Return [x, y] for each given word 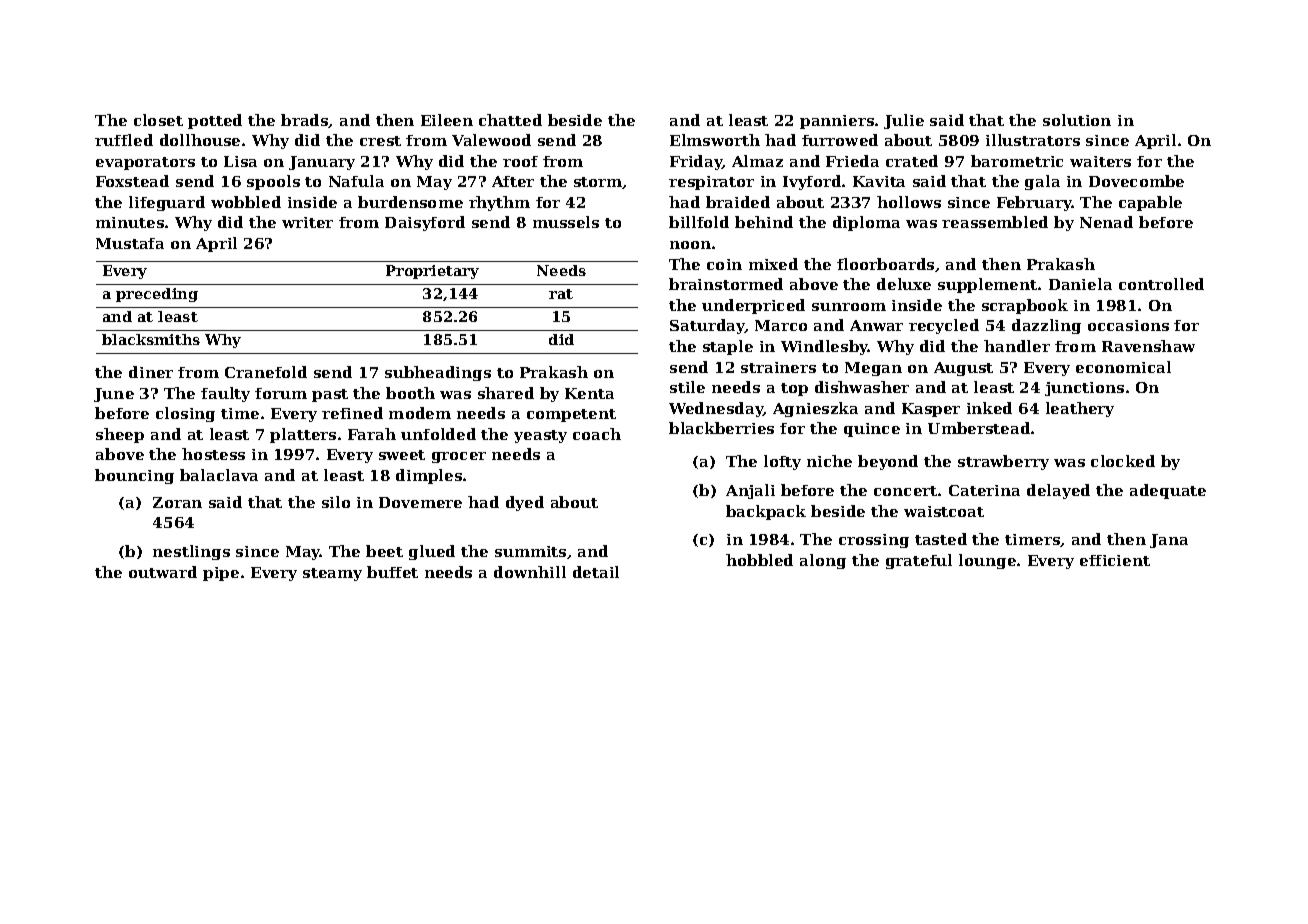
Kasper [931, 410]
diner [151, 372]
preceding [157, 295]
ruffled [124, 140]
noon [690, 245]
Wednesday [716, 409]
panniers [837, 122]
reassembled [995, 222]
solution [1077, 120]
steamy [332, 574]
